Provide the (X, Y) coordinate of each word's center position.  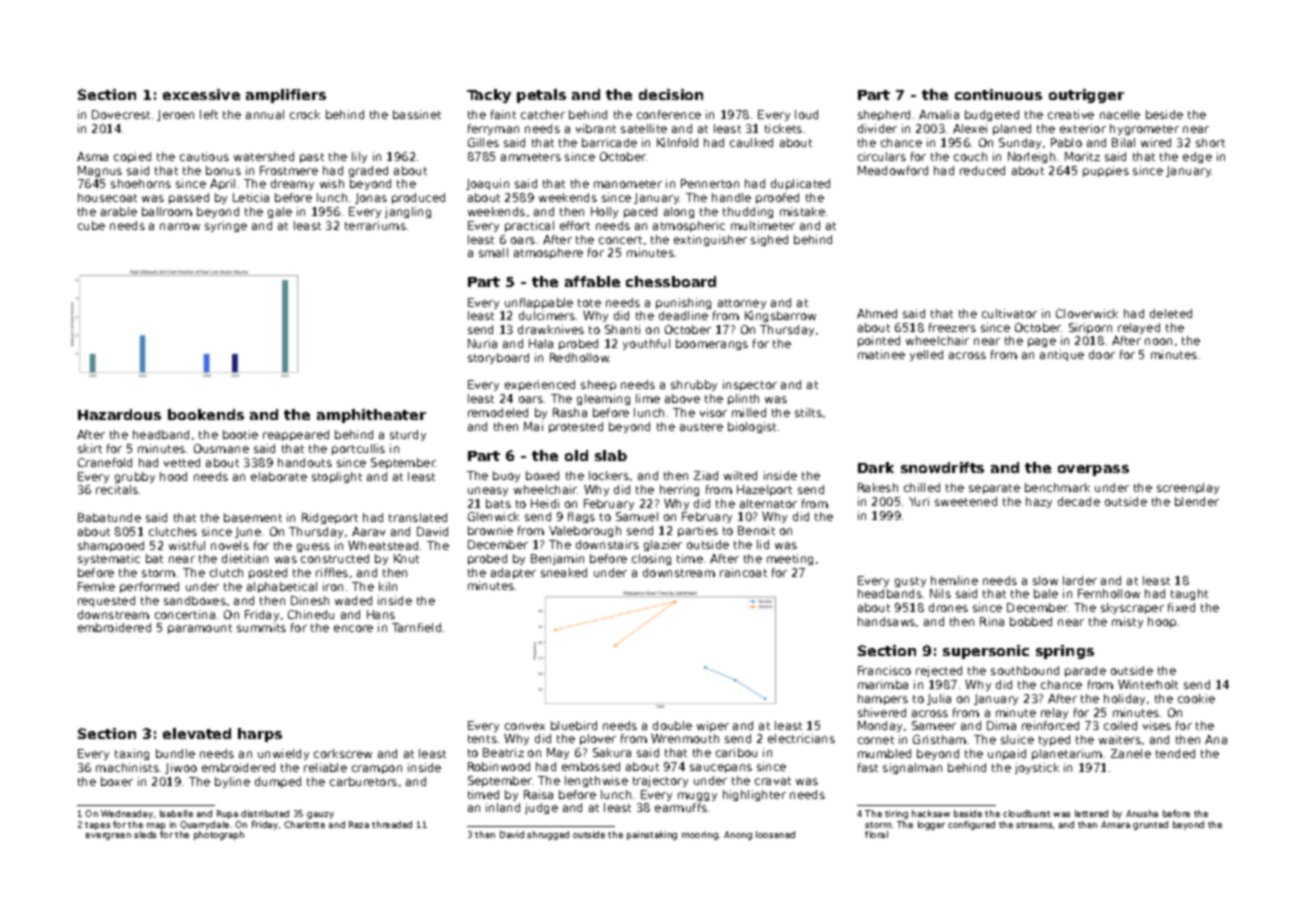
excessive (201, 94)
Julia (939, 699)
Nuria (482, 343)
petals (541, 96)
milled (749, 412)
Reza (359, 824)
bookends (206, 414)
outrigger (1086, 96)
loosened (775, 834)
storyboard (498, 358)
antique (1062, 355)
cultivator (1009, 313)
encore (353, 628)
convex (525, 726)
